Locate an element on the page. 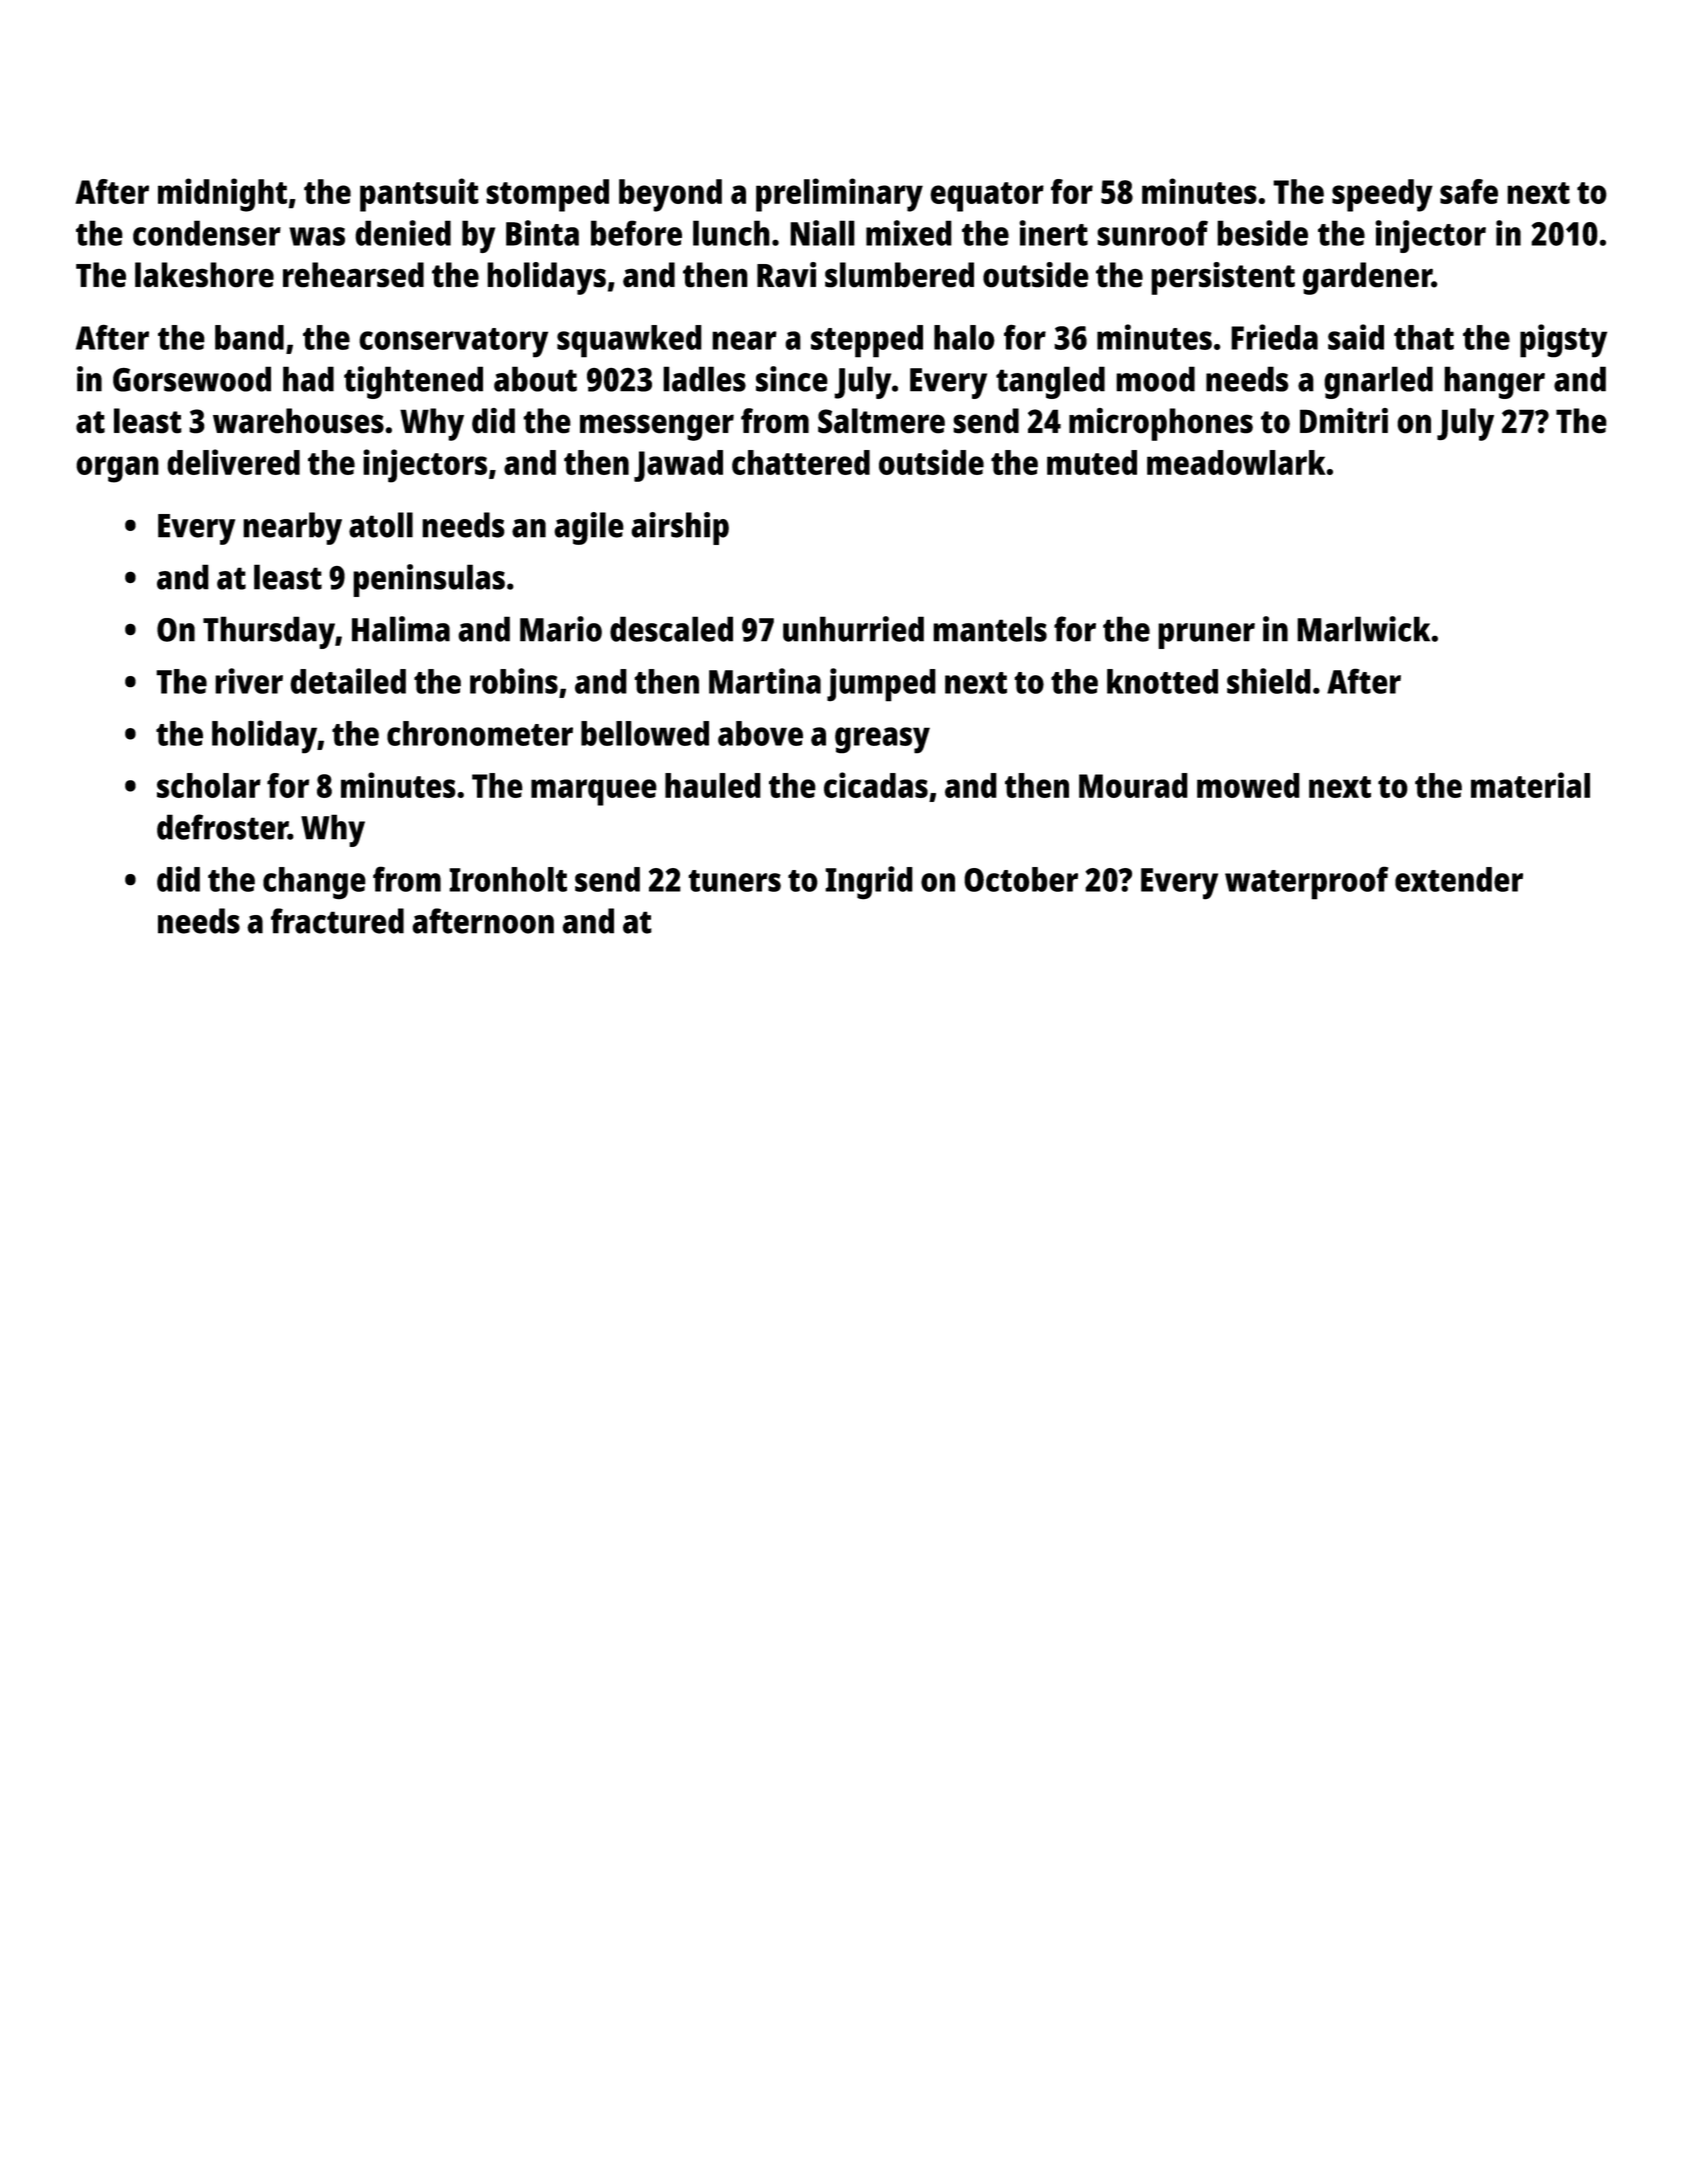  lakeshore is located at coordinates (204, 275).
